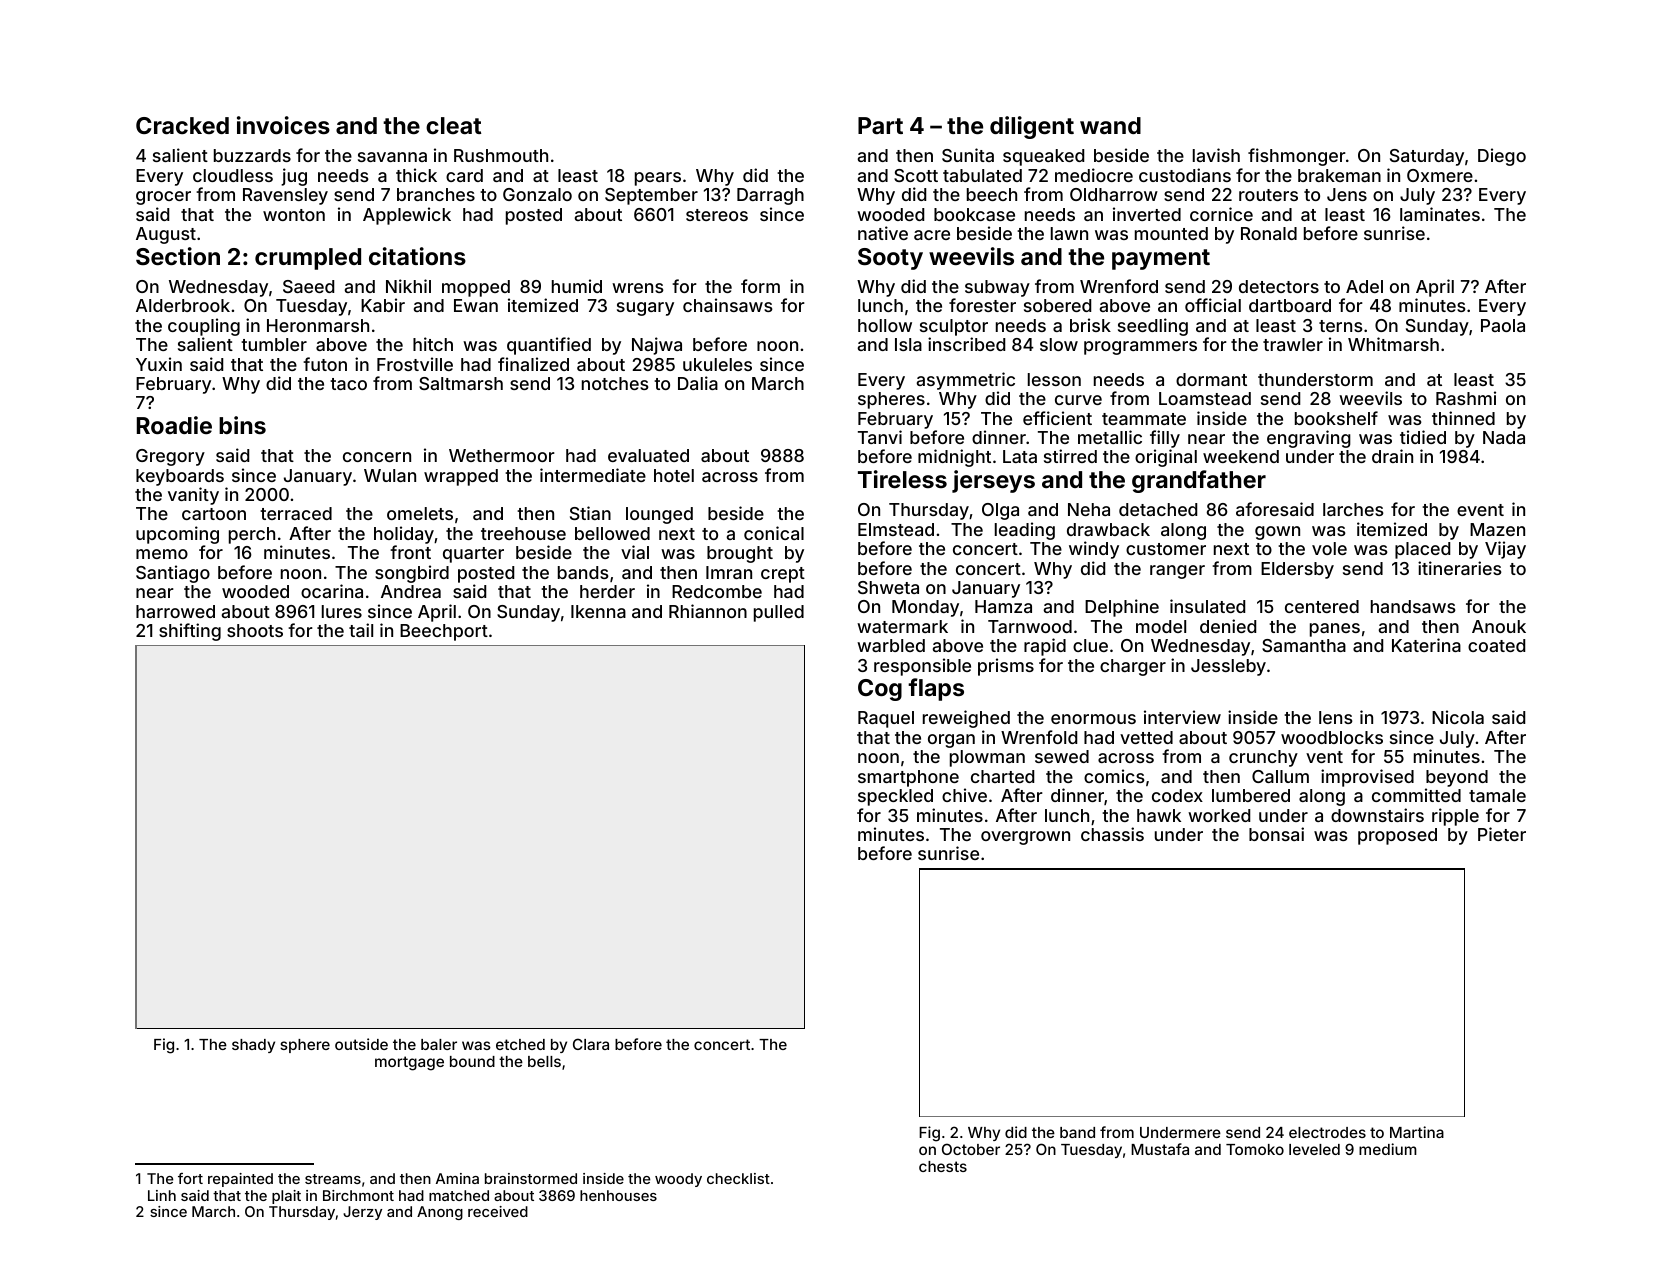 The height and width of the page is (1284, 1662). I want to click on brainstormed, so click(531, 1178).
